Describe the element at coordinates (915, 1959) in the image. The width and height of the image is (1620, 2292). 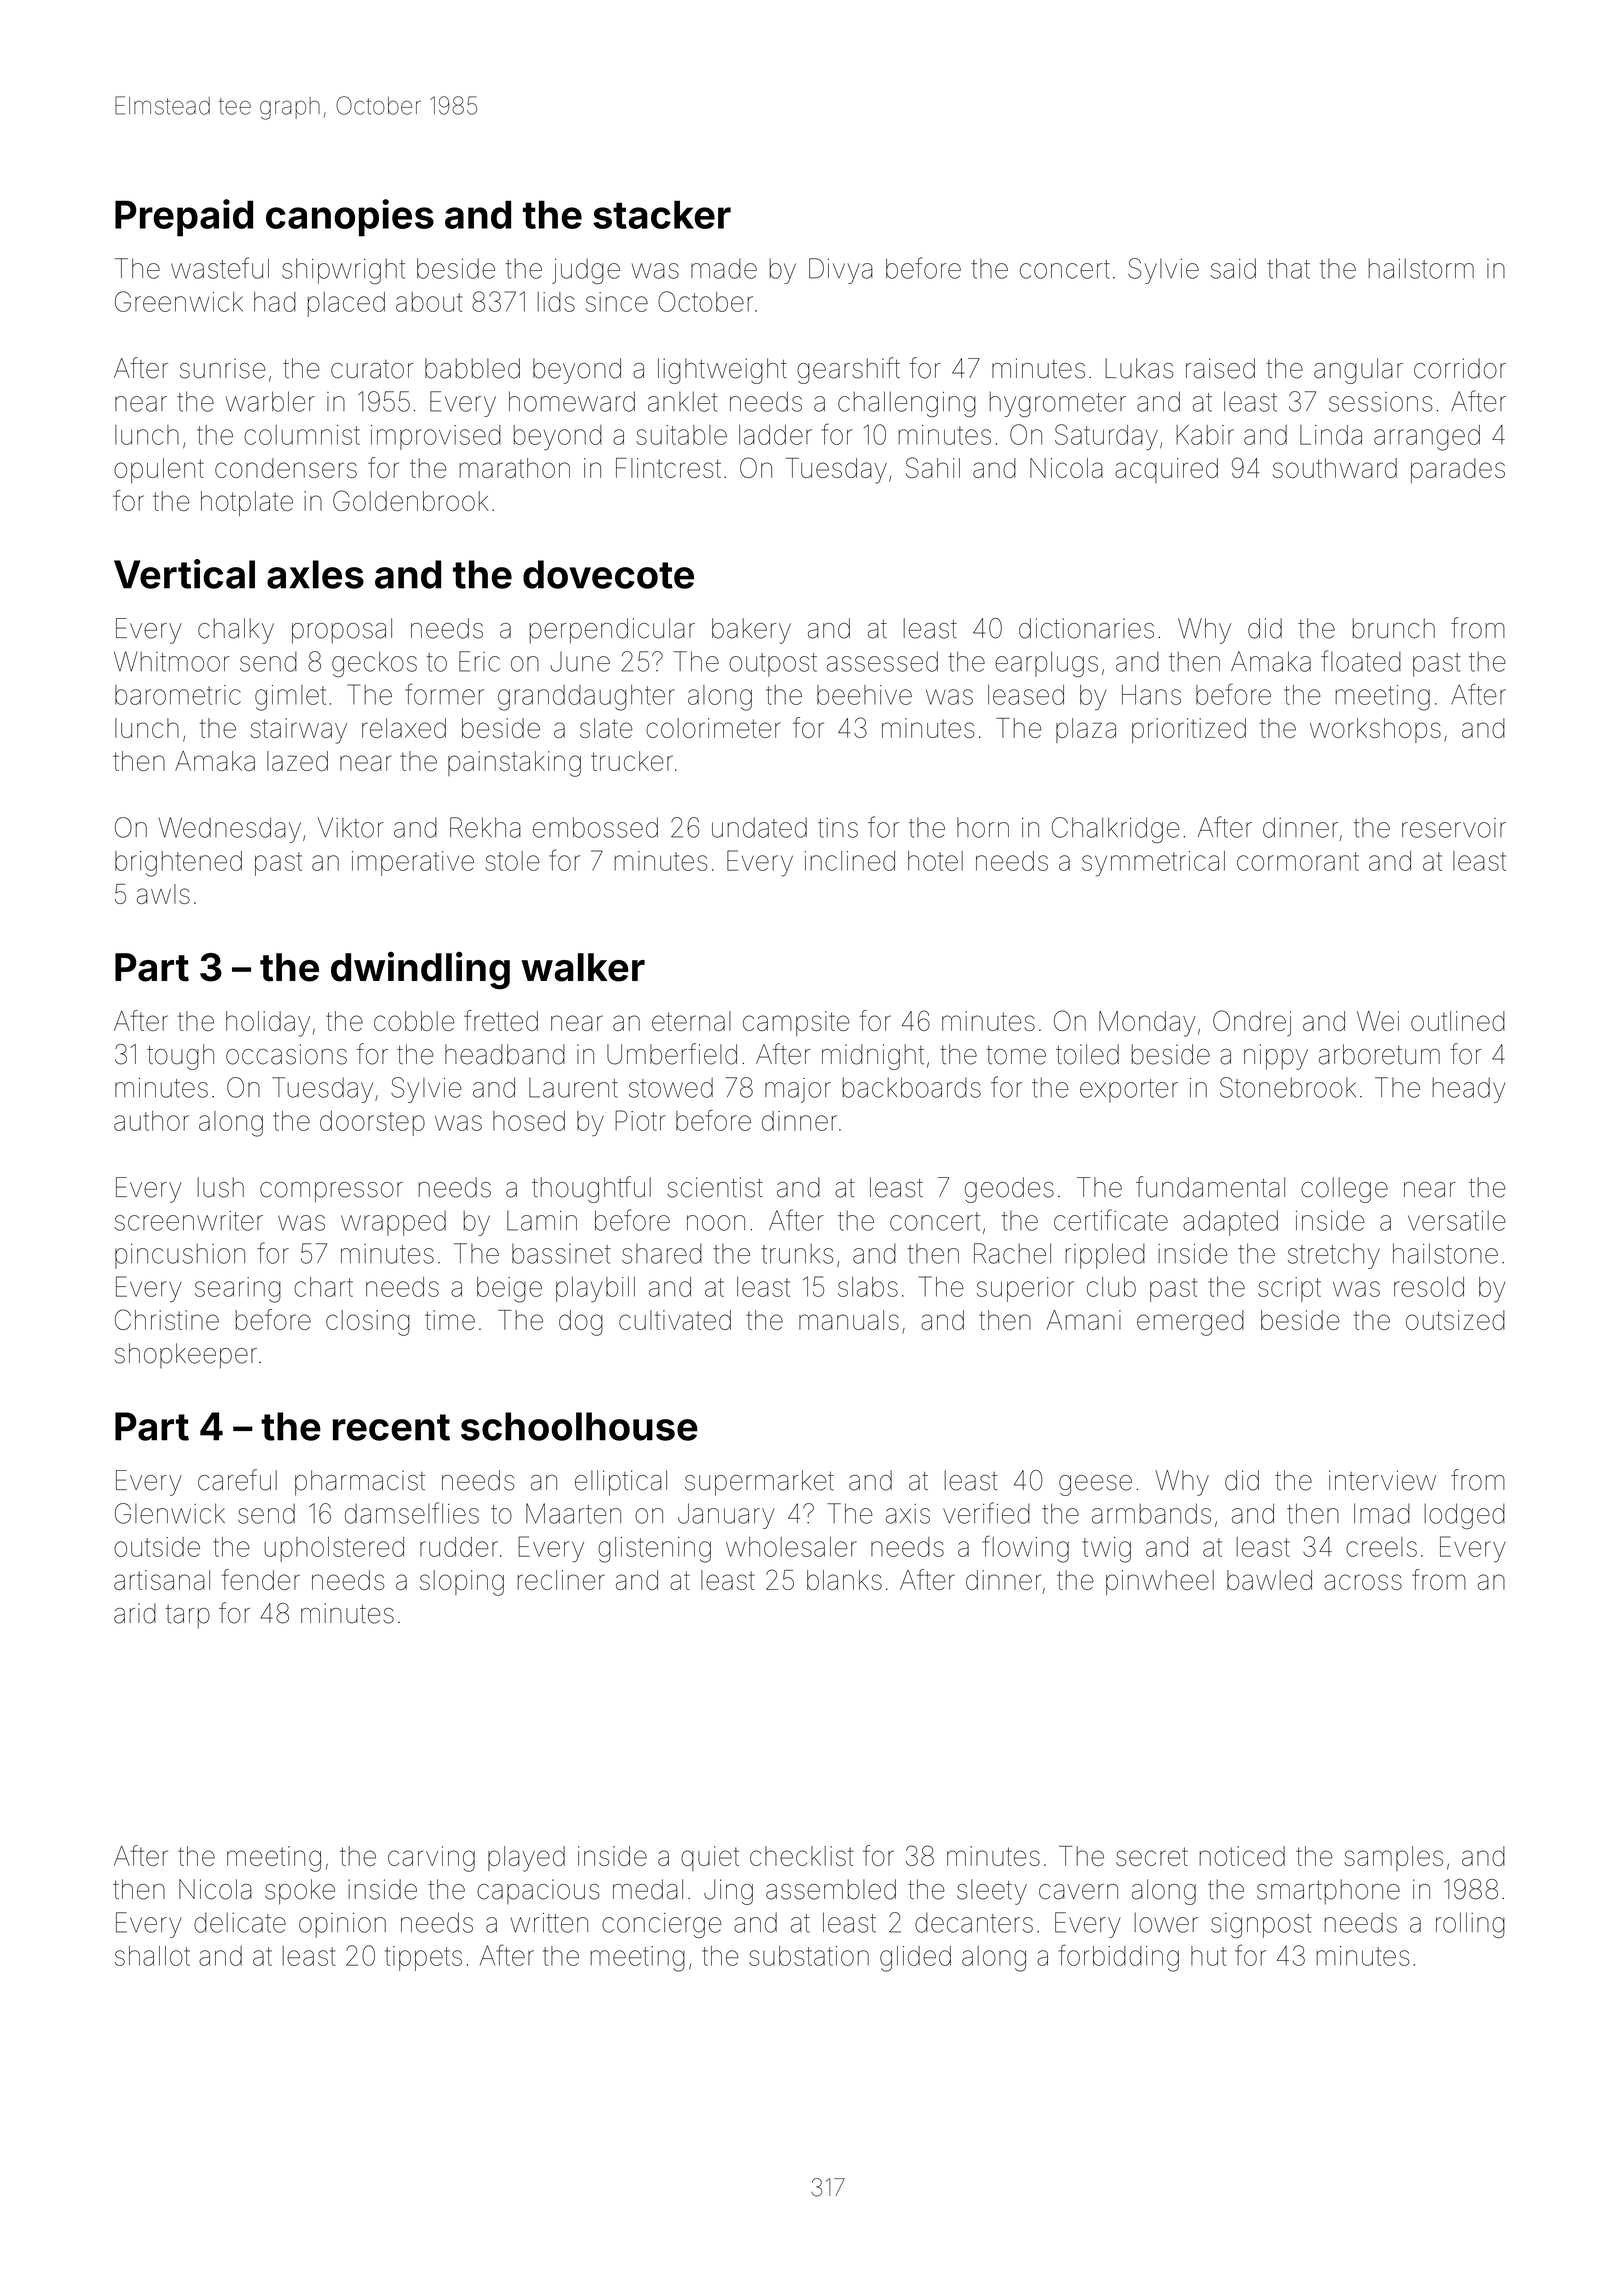
I see `glided` at that location.
